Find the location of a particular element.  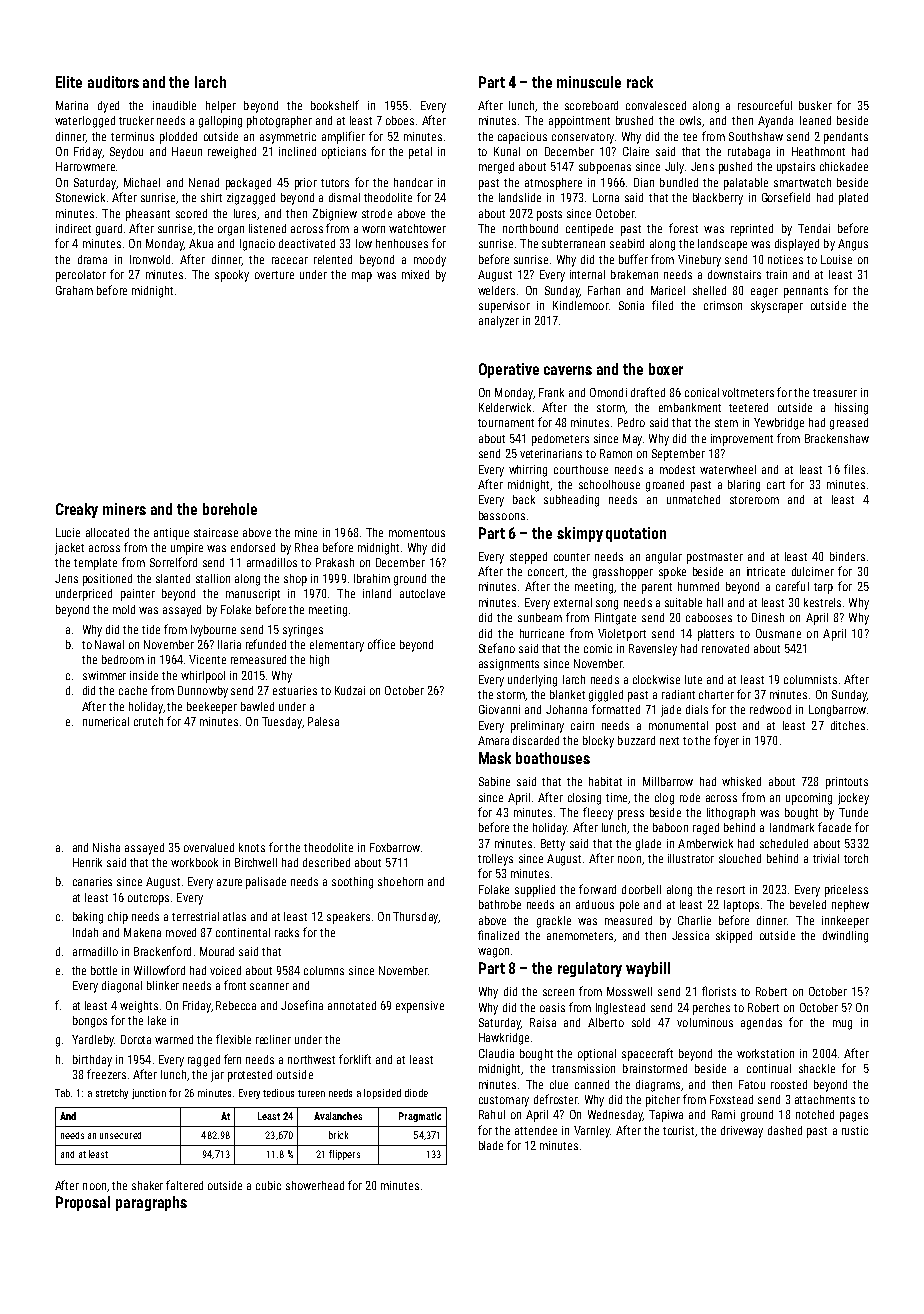

handcar is located at coordinates (413, 182).
